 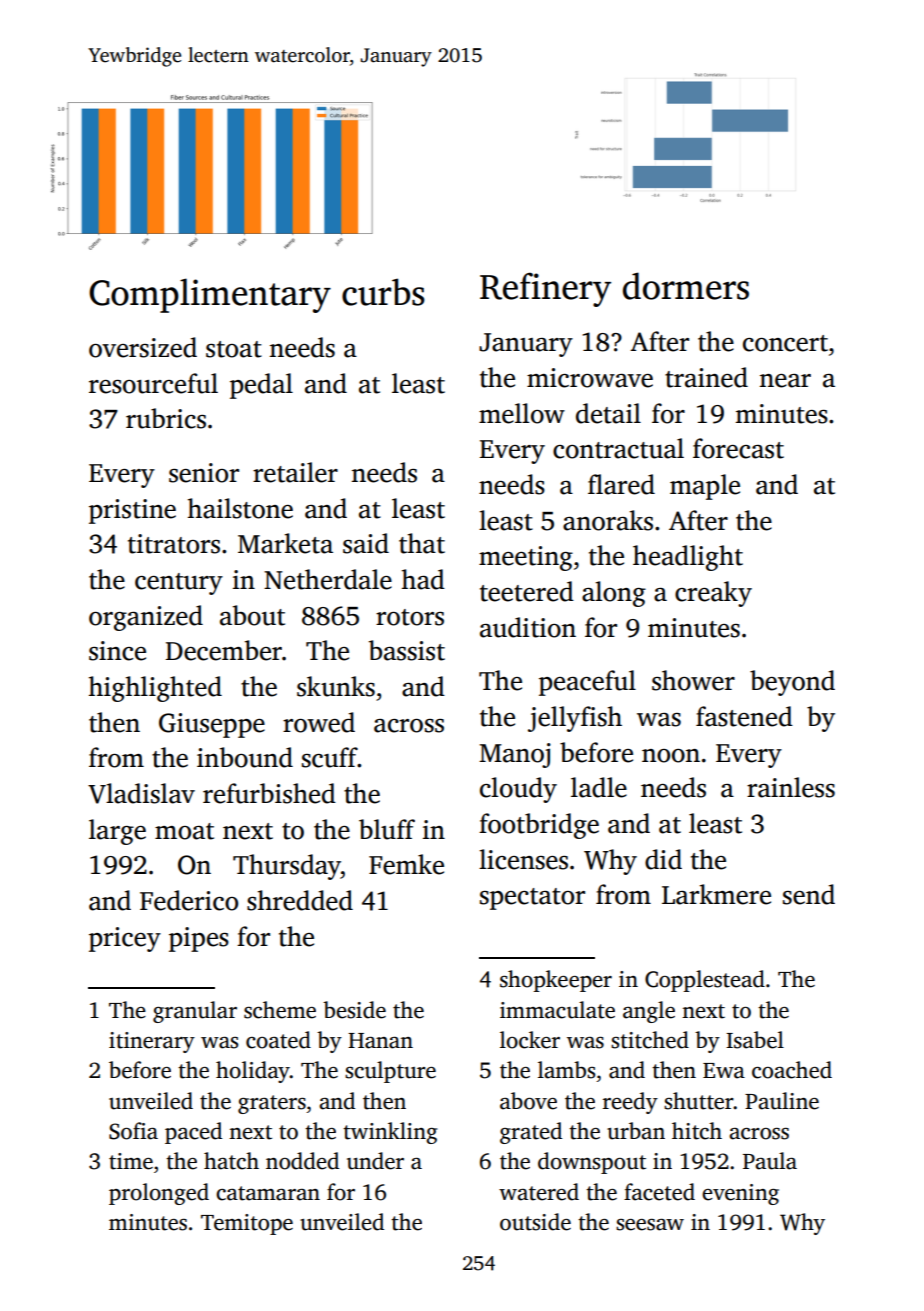 What do you see at coordinates (515, 755) in the document?
I see `Manoj` at bounding box center [515, 755].
